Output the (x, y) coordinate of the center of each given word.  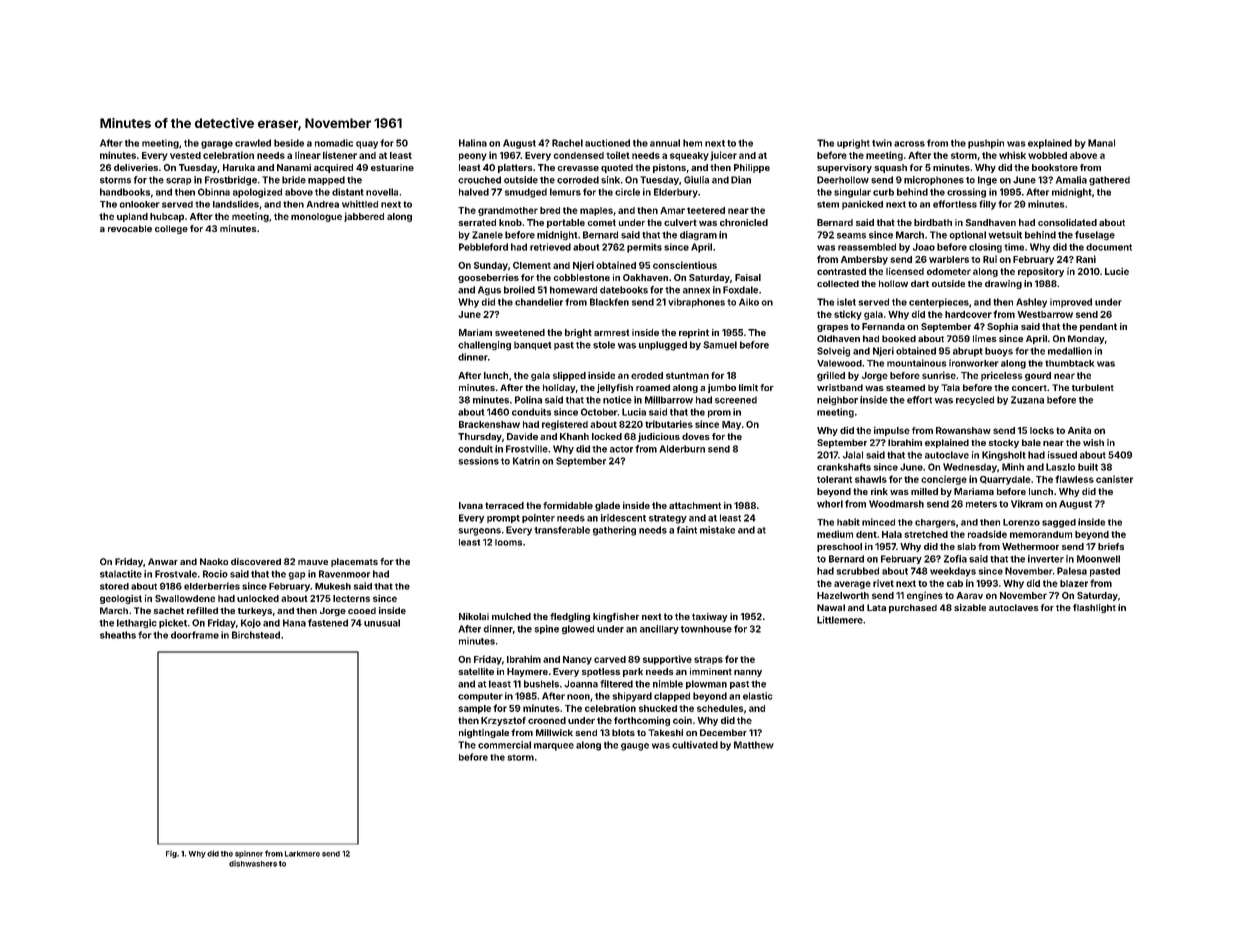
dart (920, 283)
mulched (511, 616)
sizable (970, 607)
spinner (249, 854)
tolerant (834, 479)
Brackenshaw (489, 424)
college (171, 229)
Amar (672, 210)
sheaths (118, 635)
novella (382, 192)
